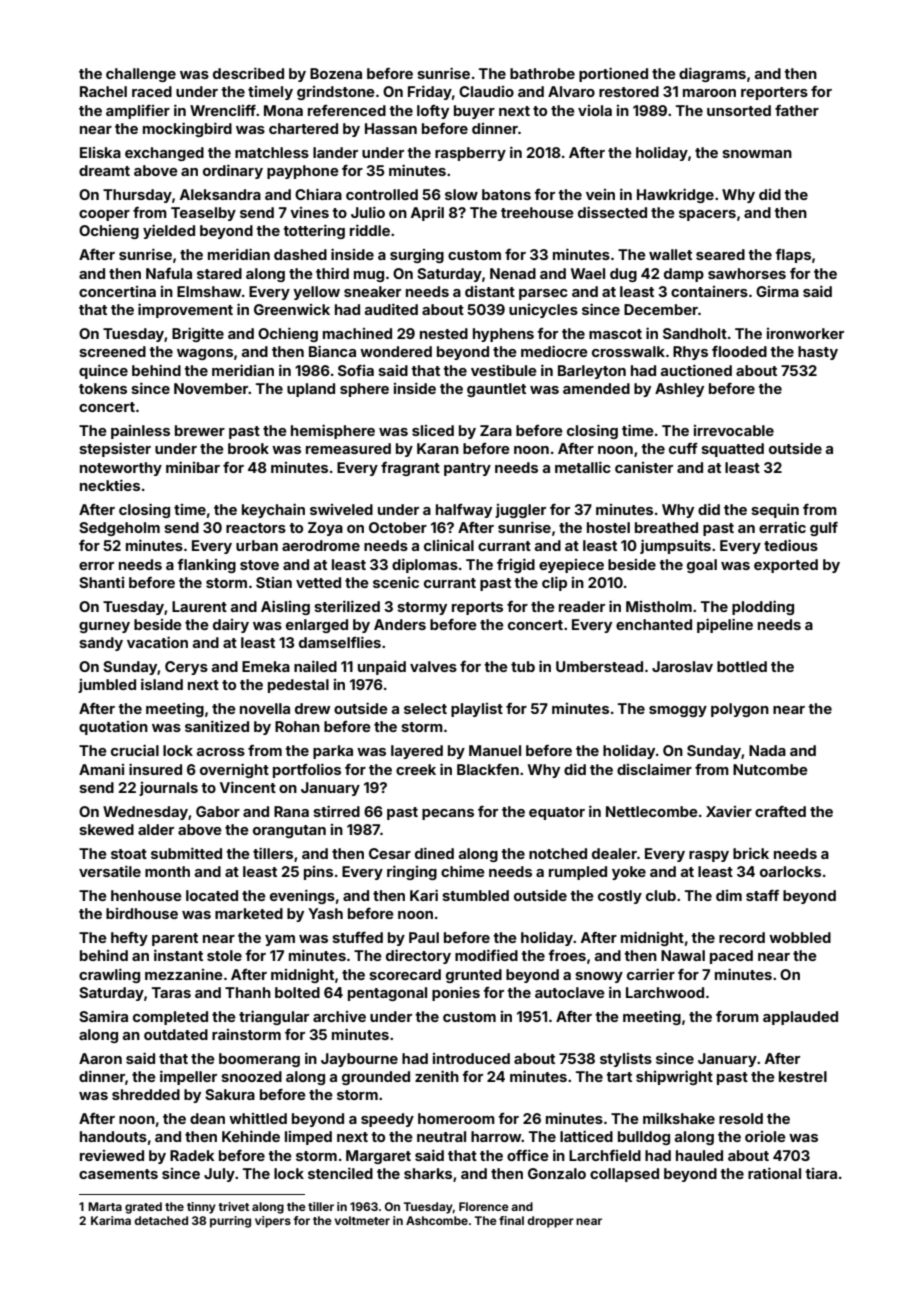 The height and width of the screenshot is (1308, 924). I want to click on sliced, so click(433, 430).
